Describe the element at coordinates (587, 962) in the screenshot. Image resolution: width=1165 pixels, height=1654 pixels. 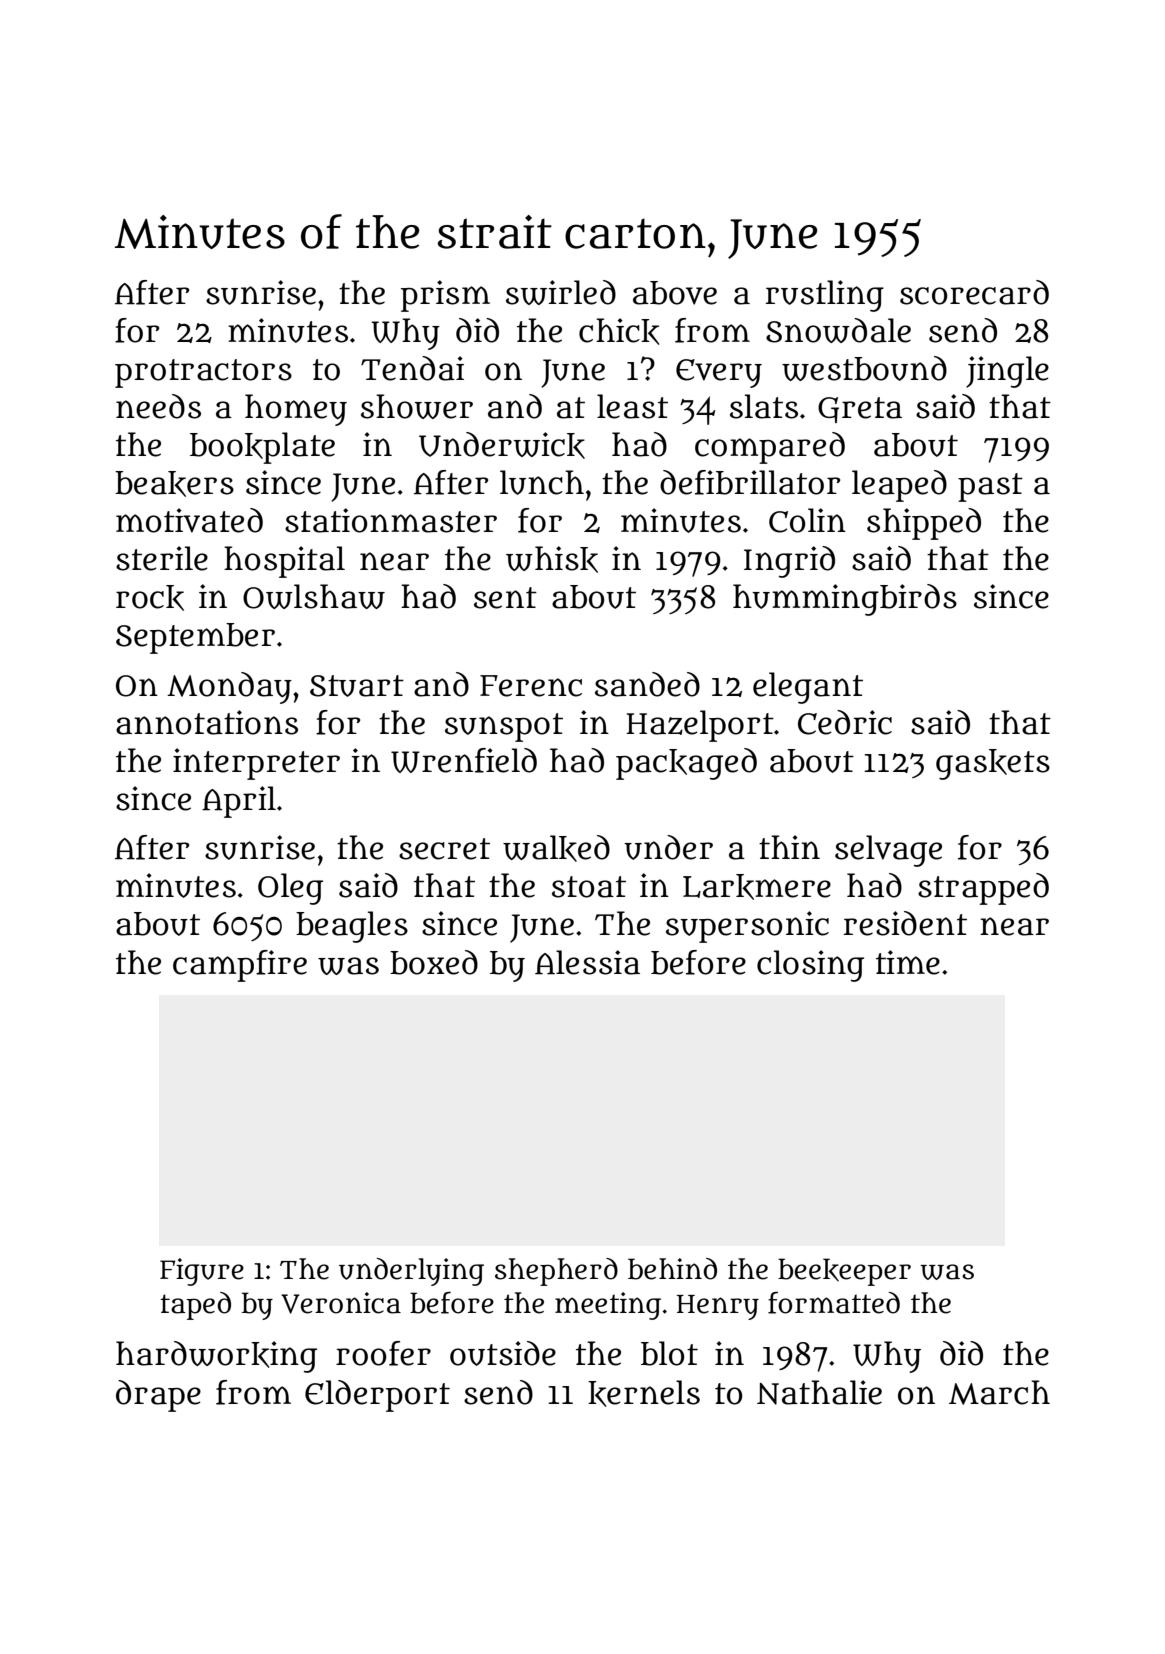
I see `Alessia` at that location.
